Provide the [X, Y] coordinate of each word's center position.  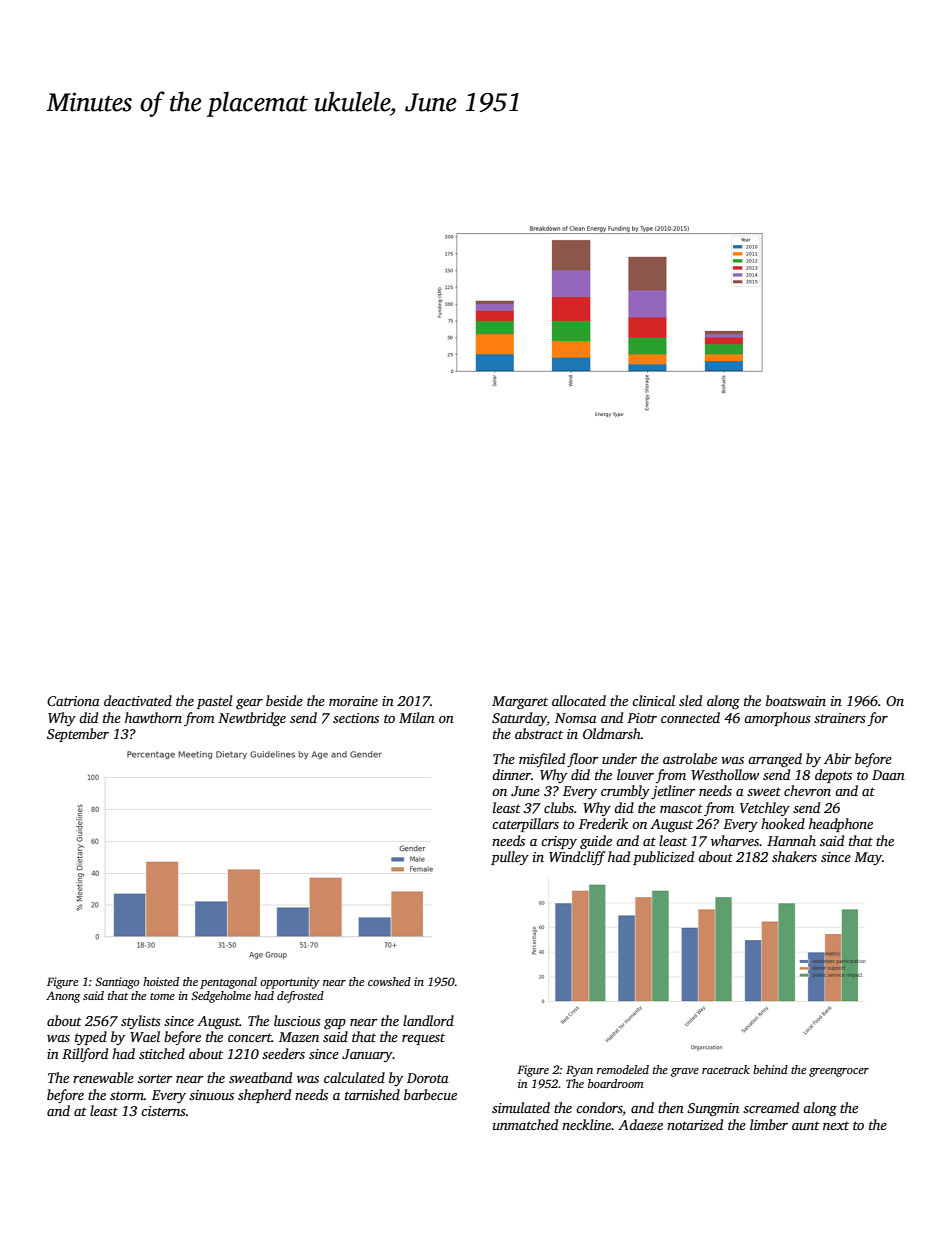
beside [284, 700]
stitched [162, 1053]
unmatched [525, 1124]
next [836, 1125]
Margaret [520, 702]
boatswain [796, 700]
